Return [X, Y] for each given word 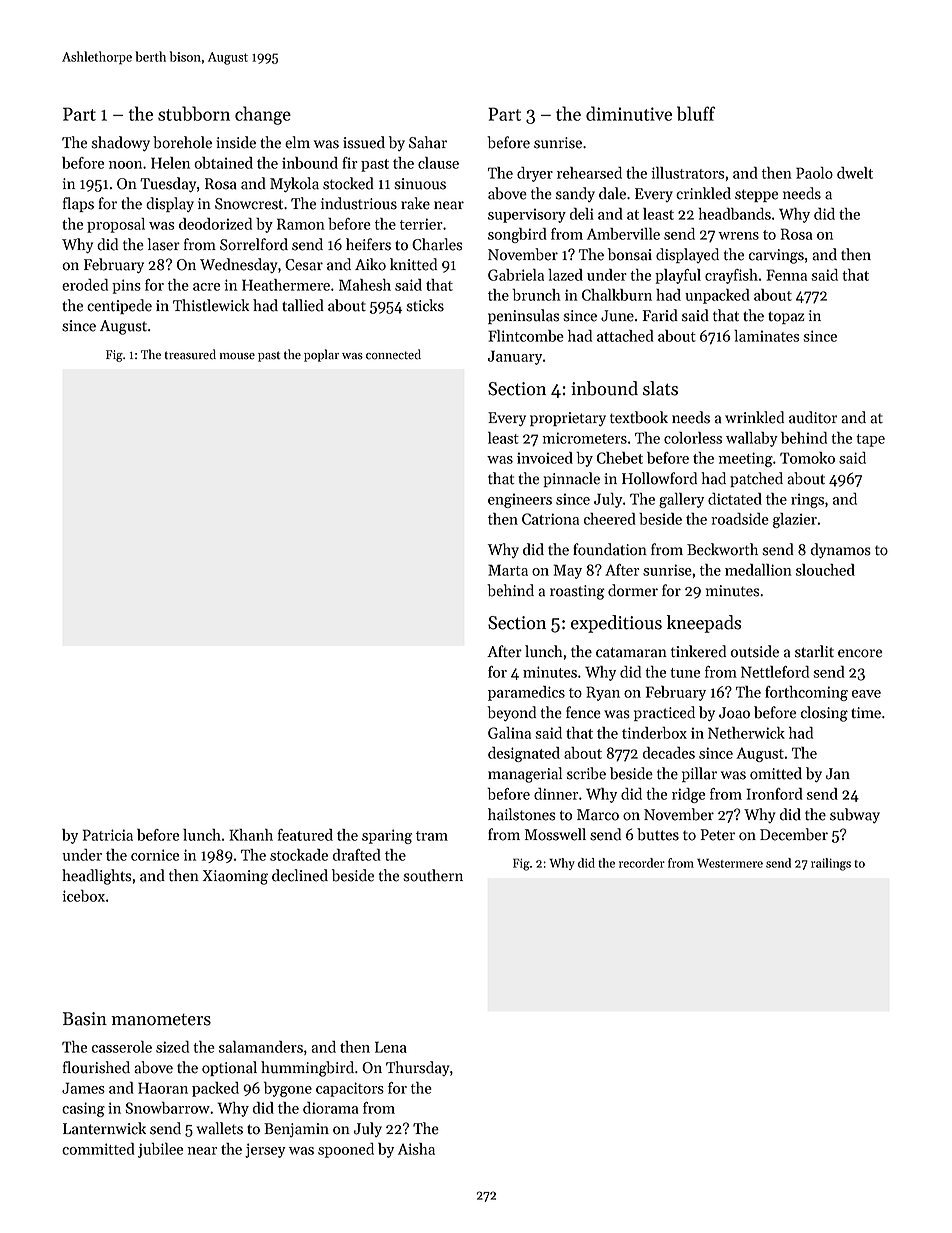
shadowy [120, 143]
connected [393, 354]
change [263, 115]
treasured [190, 354]
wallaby [752, 439]
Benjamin [296, 1130]
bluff [696, 113]
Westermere [730, 863]
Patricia [108, 835]
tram [432, 836]
